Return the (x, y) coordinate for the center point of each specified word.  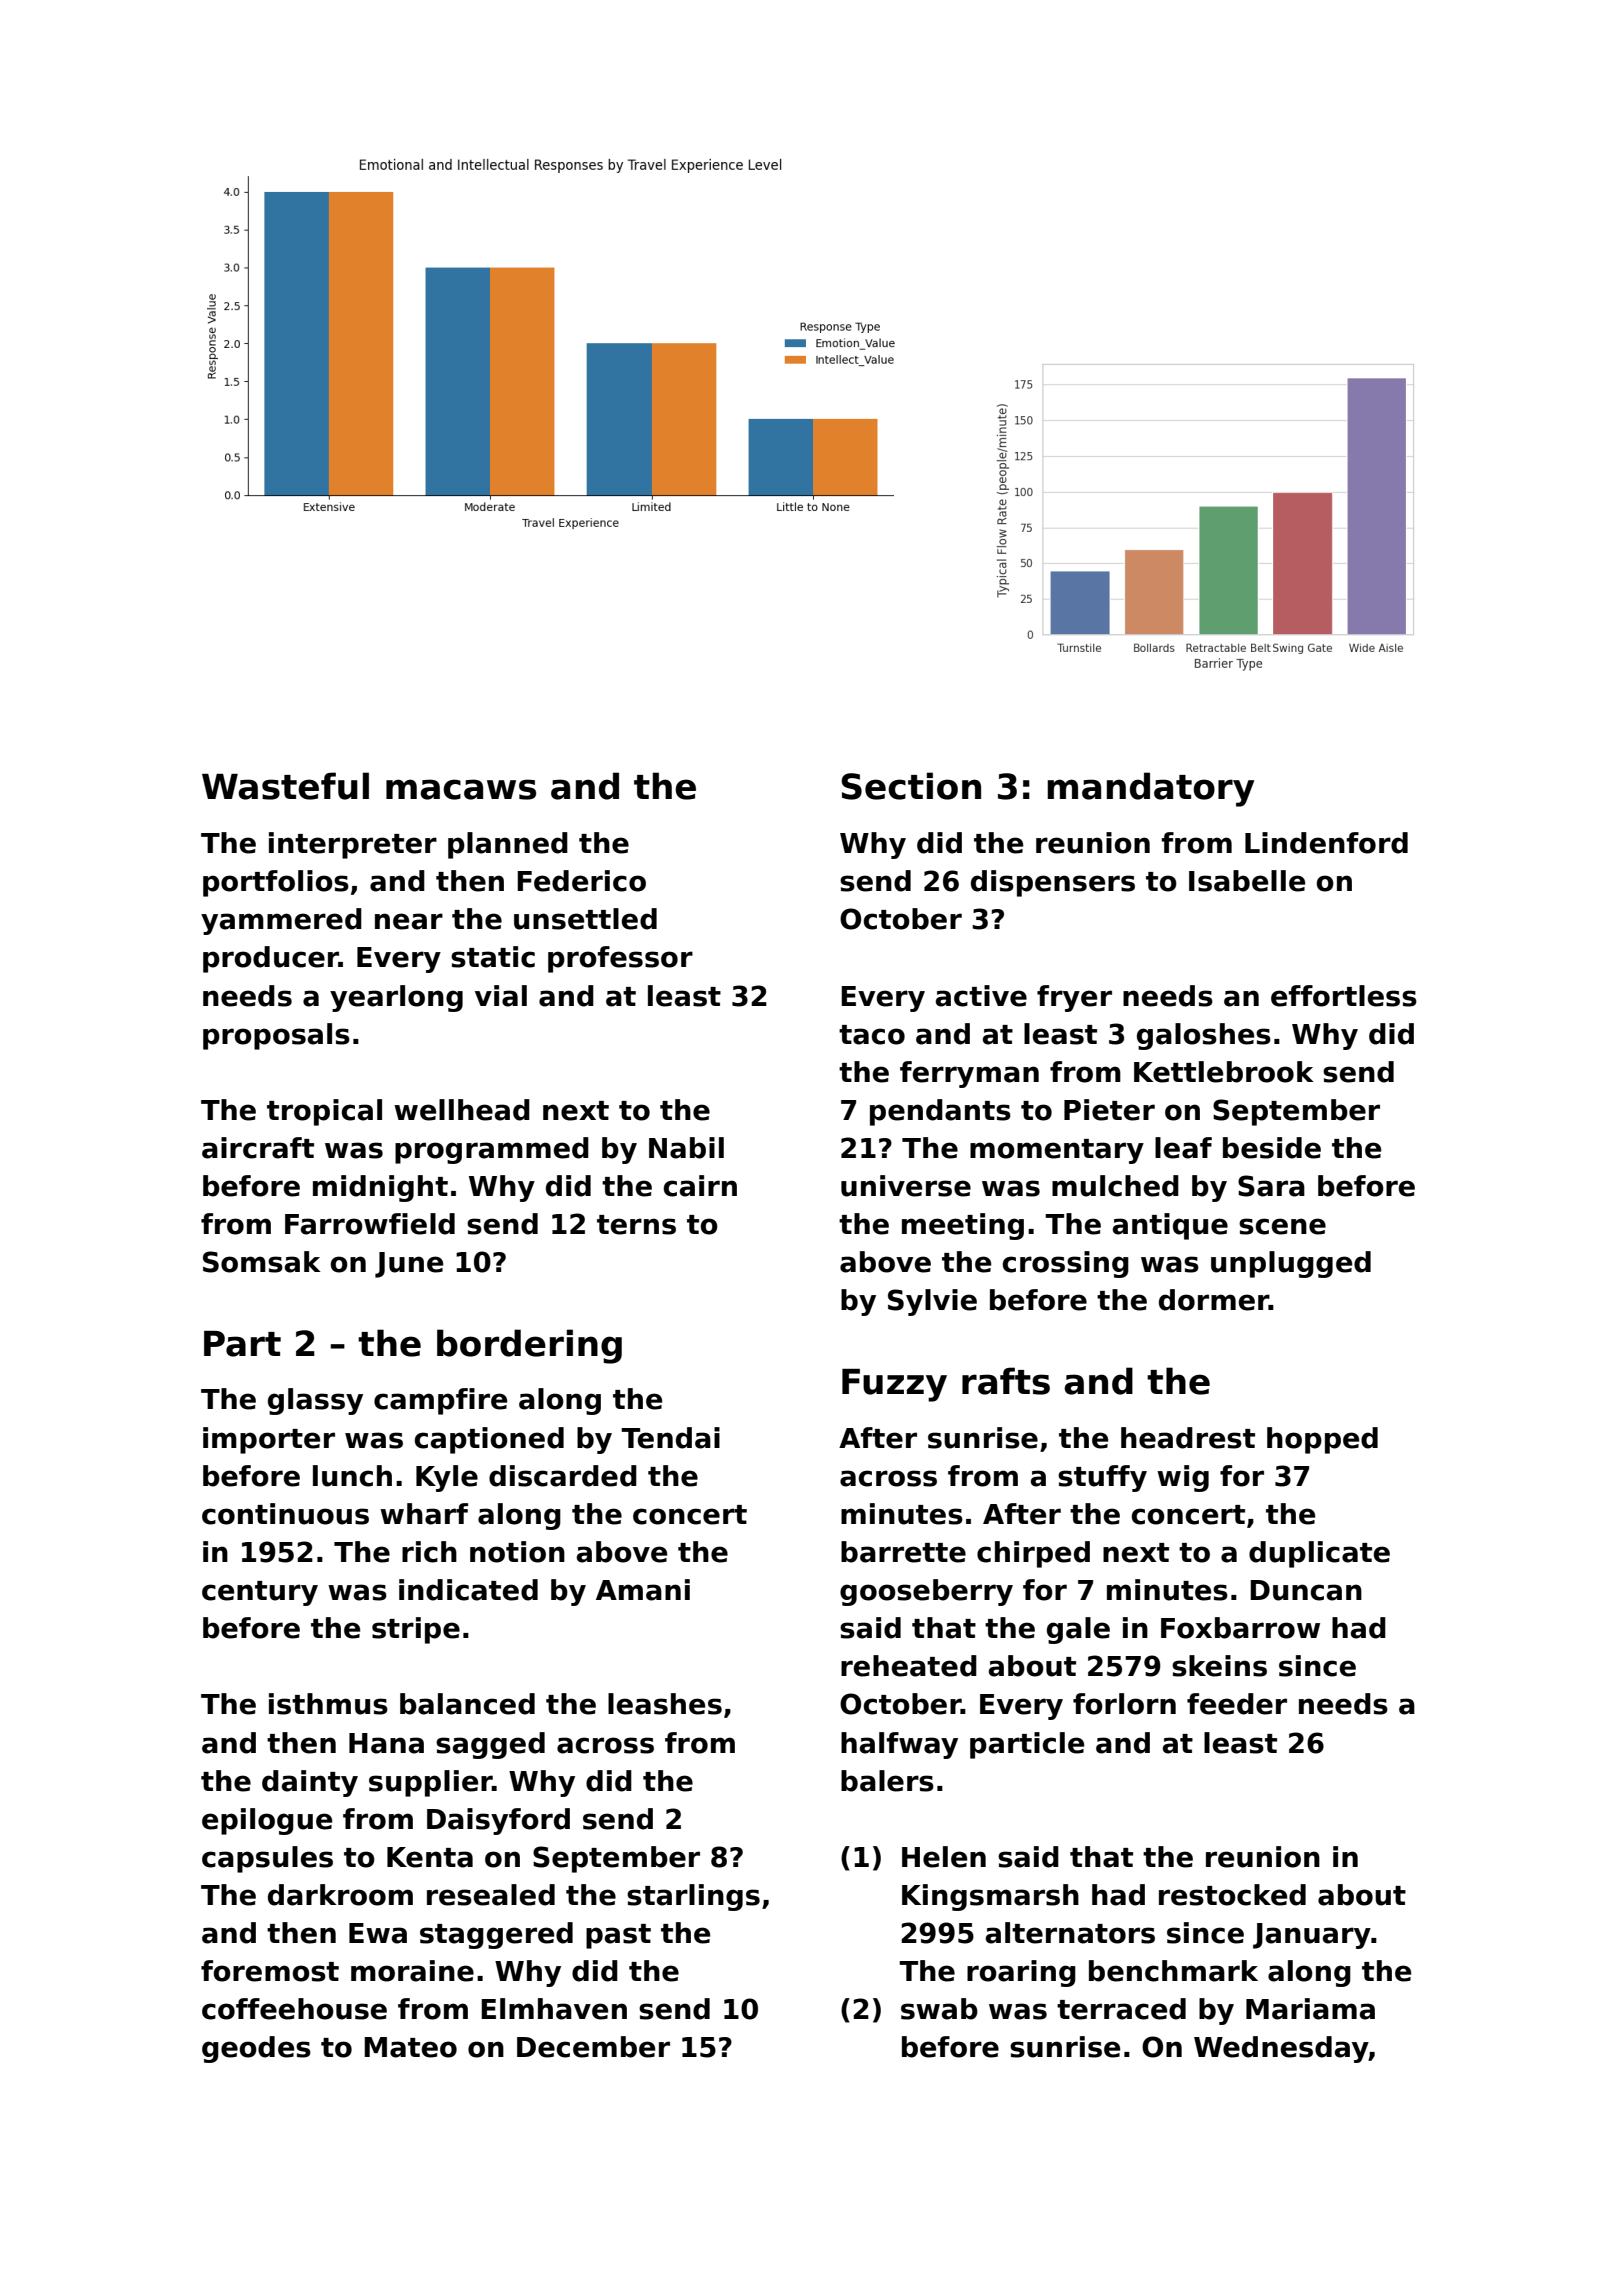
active (981, 996)
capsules (267, 1859)
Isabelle (1247, 881)
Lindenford (1326, 843)
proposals (276, 1036)
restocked (1232, 1895)
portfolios (276, 883)
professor (620, 959)
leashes (665, 1704)
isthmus (328, 1704)
